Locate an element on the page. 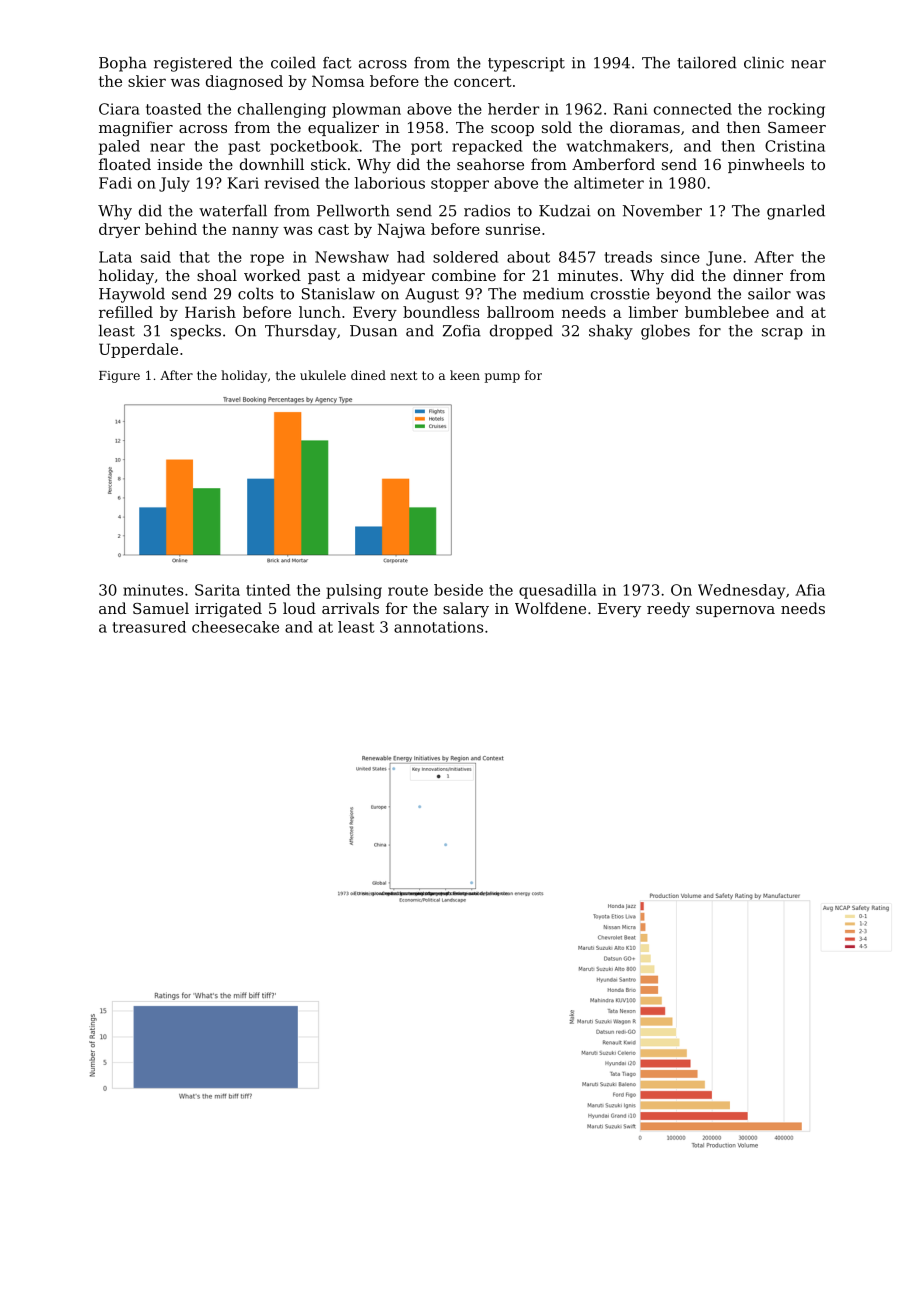 The height and width of the page is (1308, 924). floated is located at coordinates (125, 164).
